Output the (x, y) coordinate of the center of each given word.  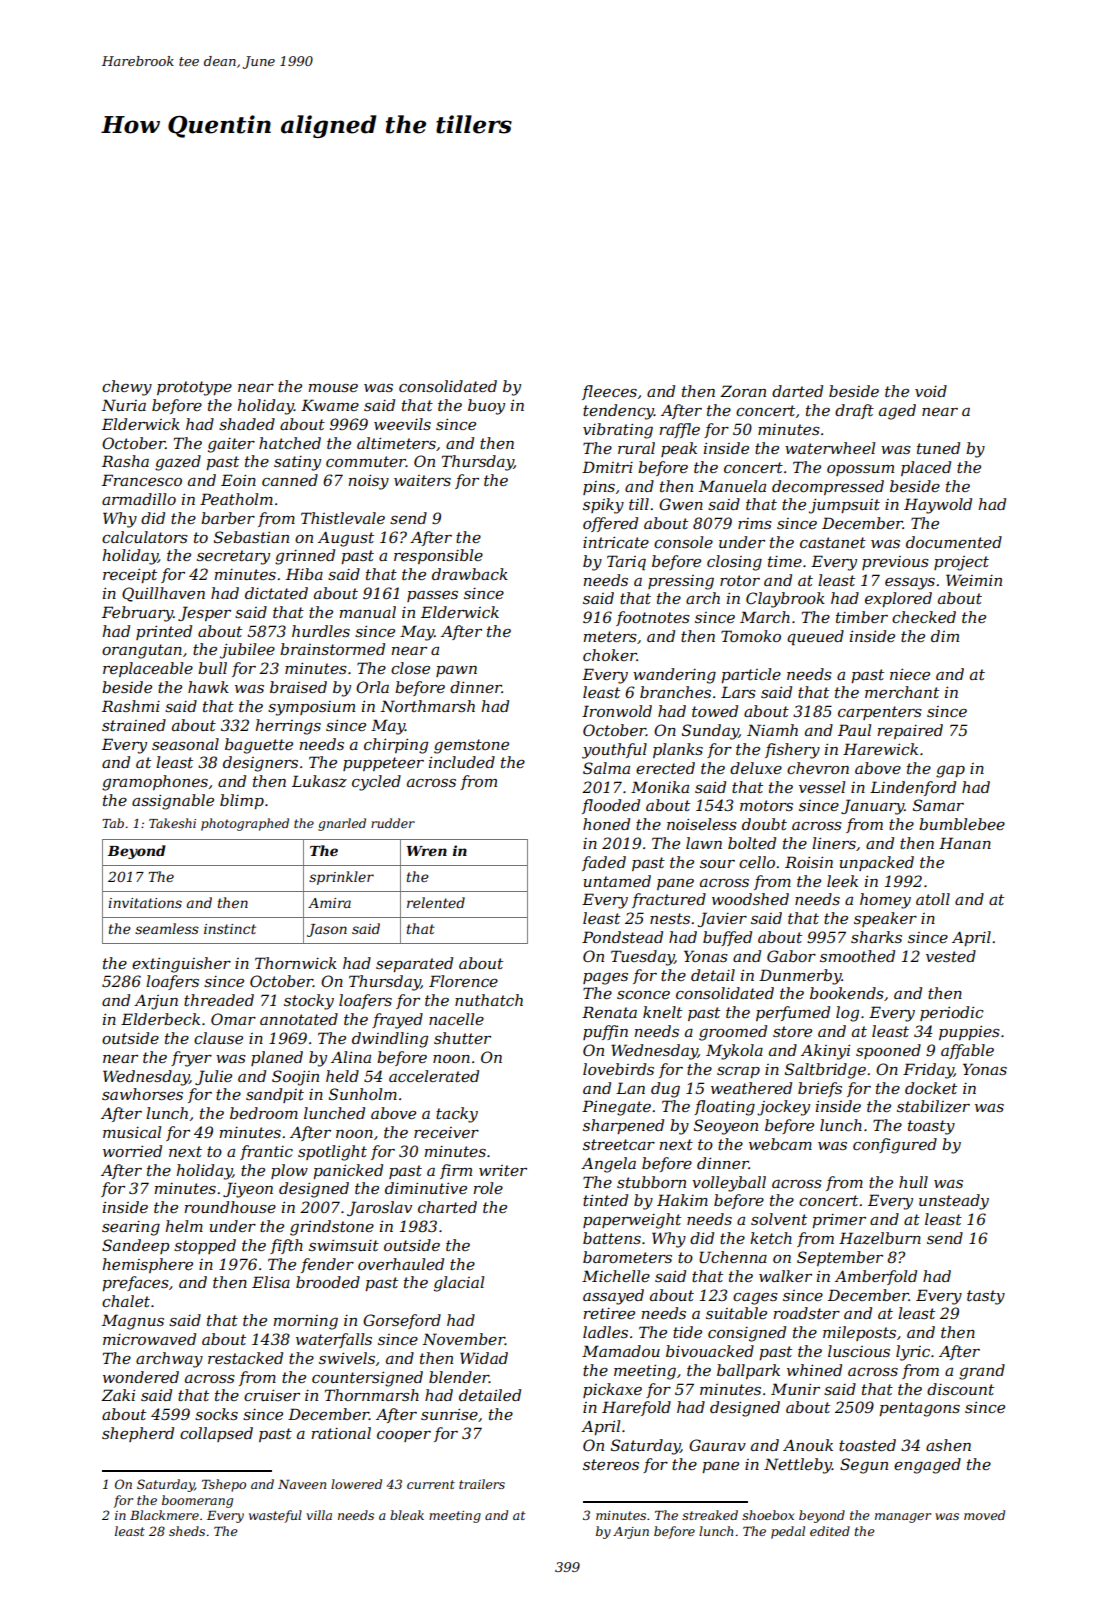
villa (319, 1515)
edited (830, 1531)
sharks (876, 937)
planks (678, 750)
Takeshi (172, 823)
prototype (194, 388)
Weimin (974, 580)
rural (636, 448)
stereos (611, 1464)
